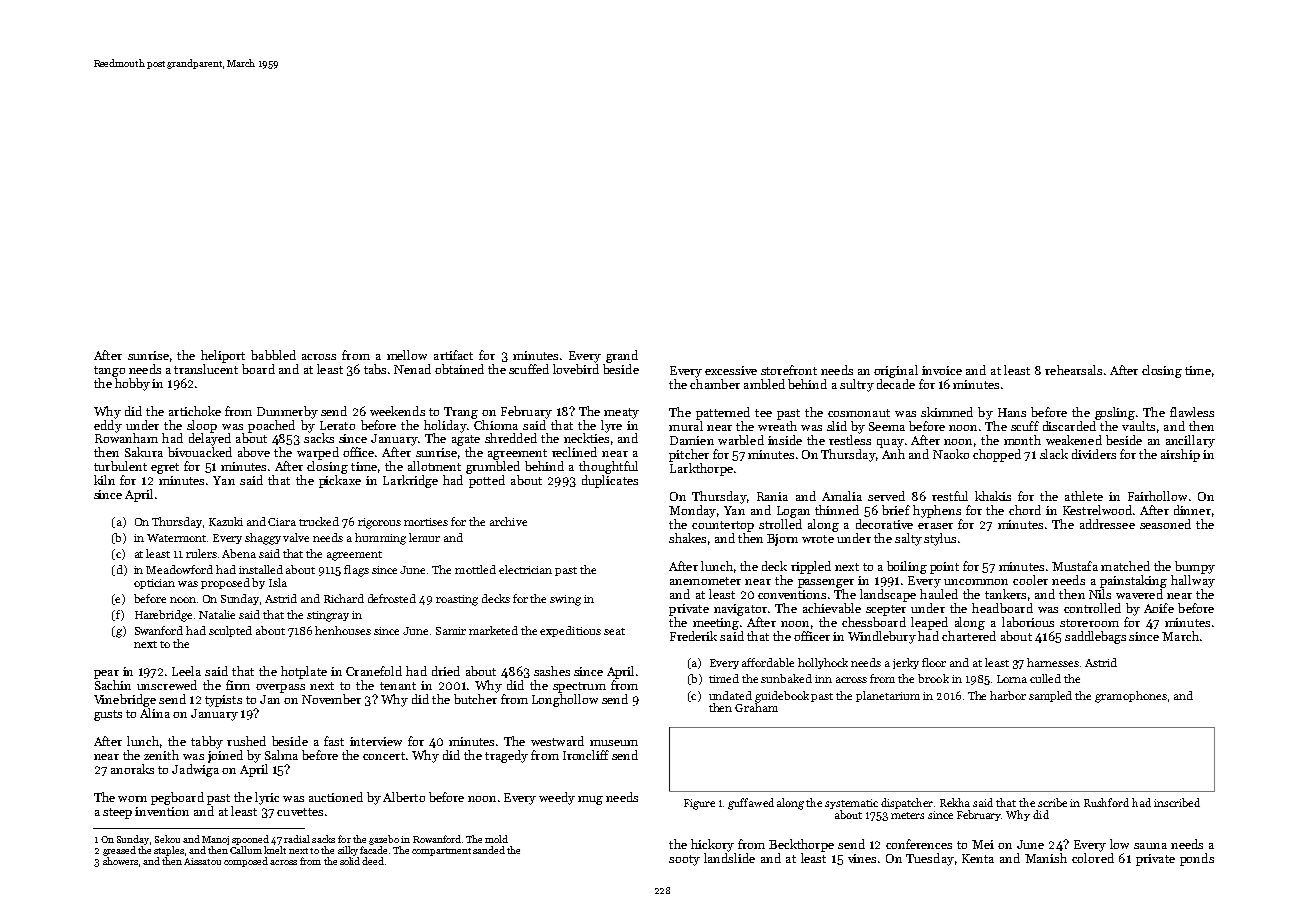 This image has width=1308, height=924. What do you see at coordinates (789, 370) in the image?
I see `storefront` at bounding box center [789, 370].
